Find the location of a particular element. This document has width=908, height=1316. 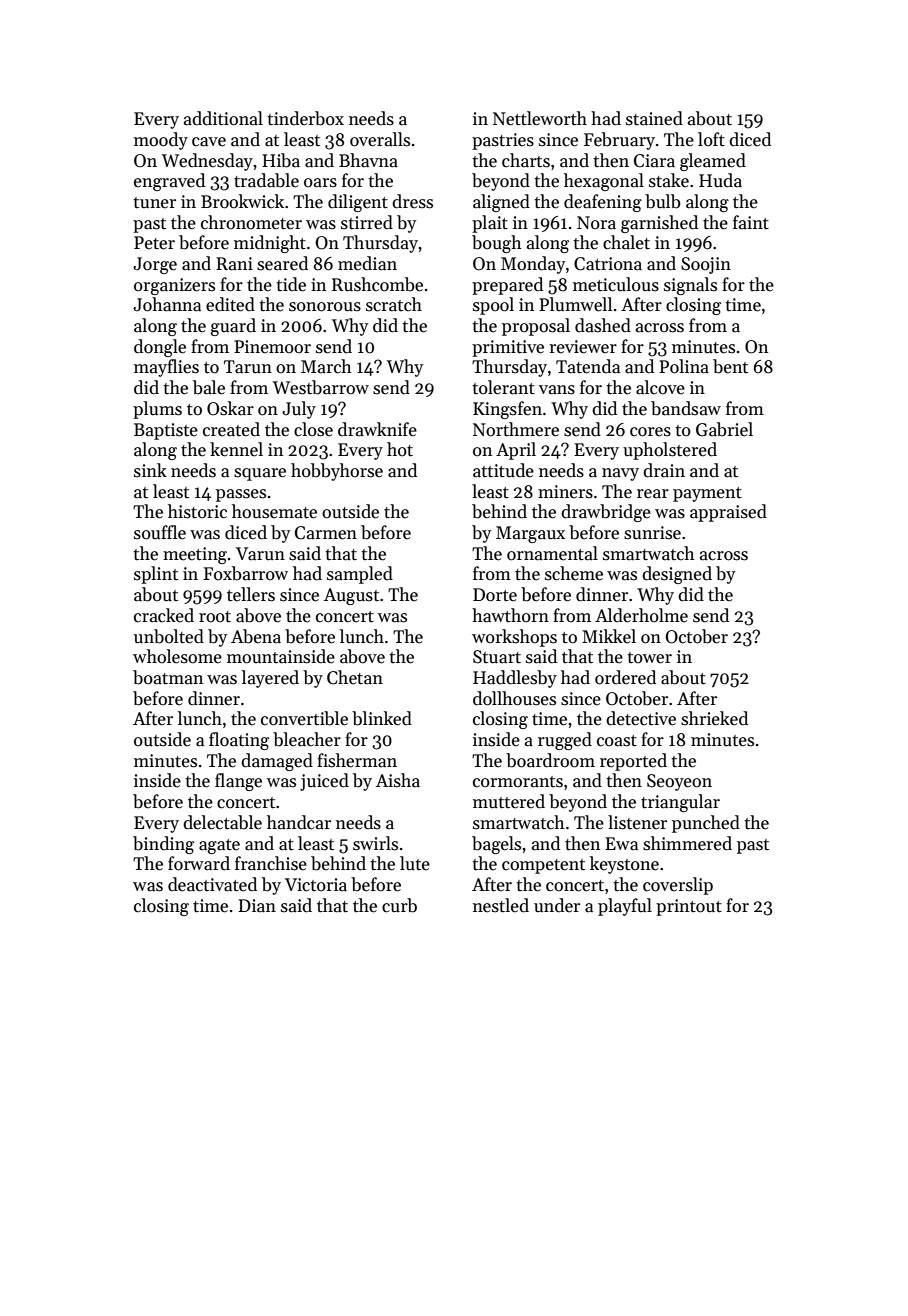

additional is located at coordinates (223, 118).
